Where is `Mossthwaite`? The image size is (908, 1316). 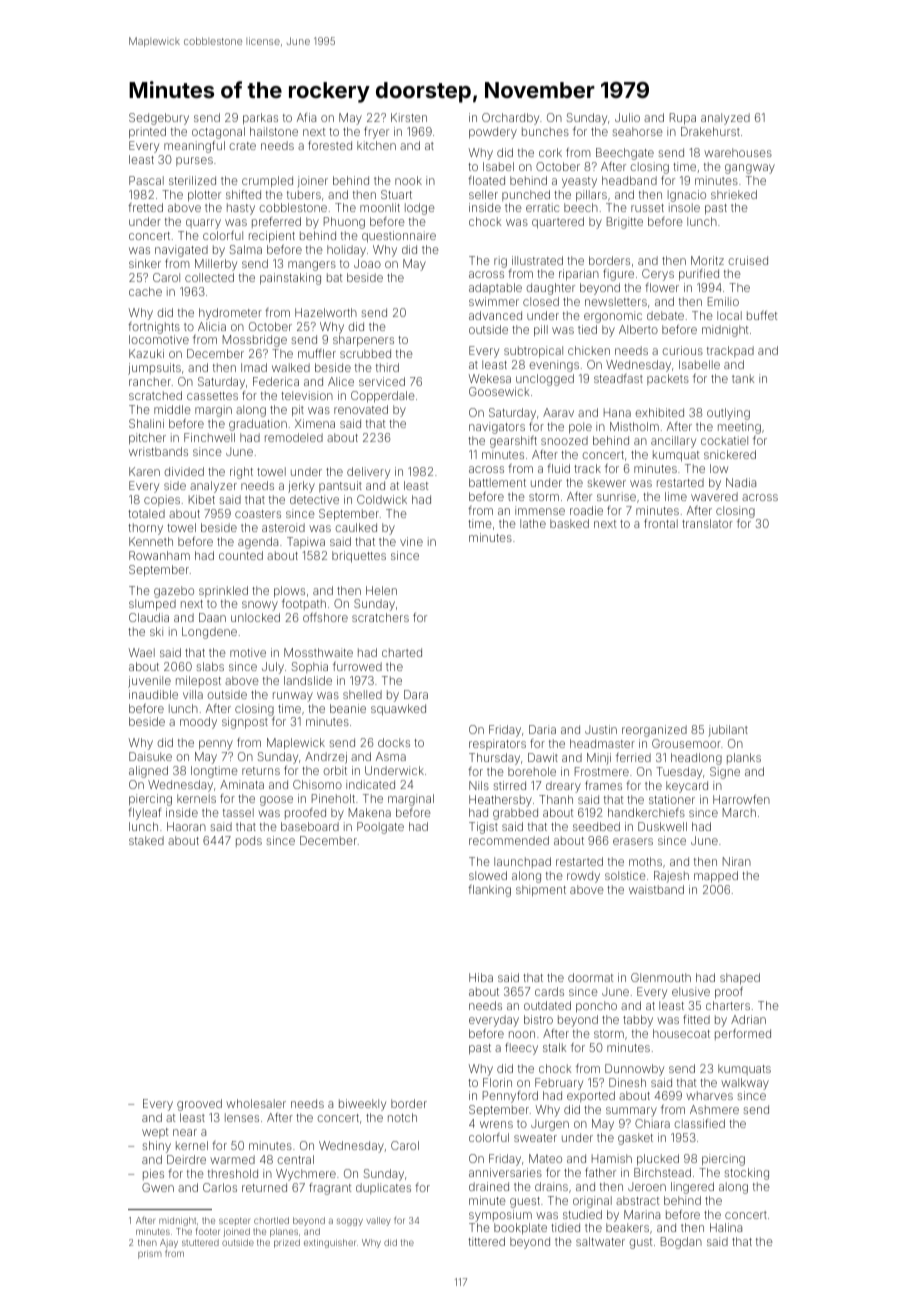
Mossthwaite is located at coordinates (318, 652).
